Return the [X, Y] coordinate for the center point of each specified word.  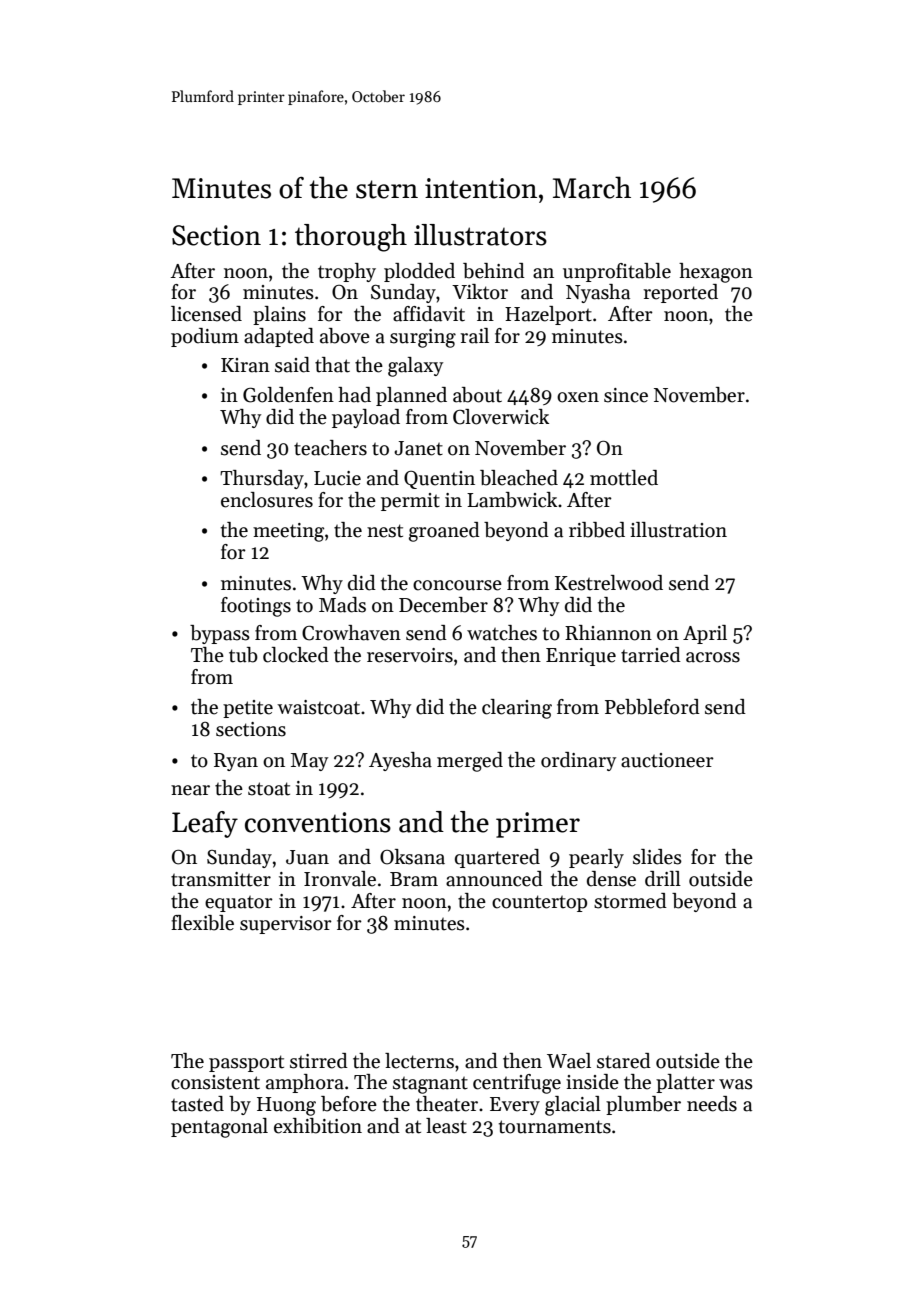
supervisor [286, 925]
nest [385, 531]
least [446, 1126]
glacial [573, 1106]
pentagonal [219, 1128]
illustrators [480, 235]
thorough [351, 238]
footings [256, 607]
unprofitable [617, 272]
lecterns [419, 1061]
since [626, 395]
